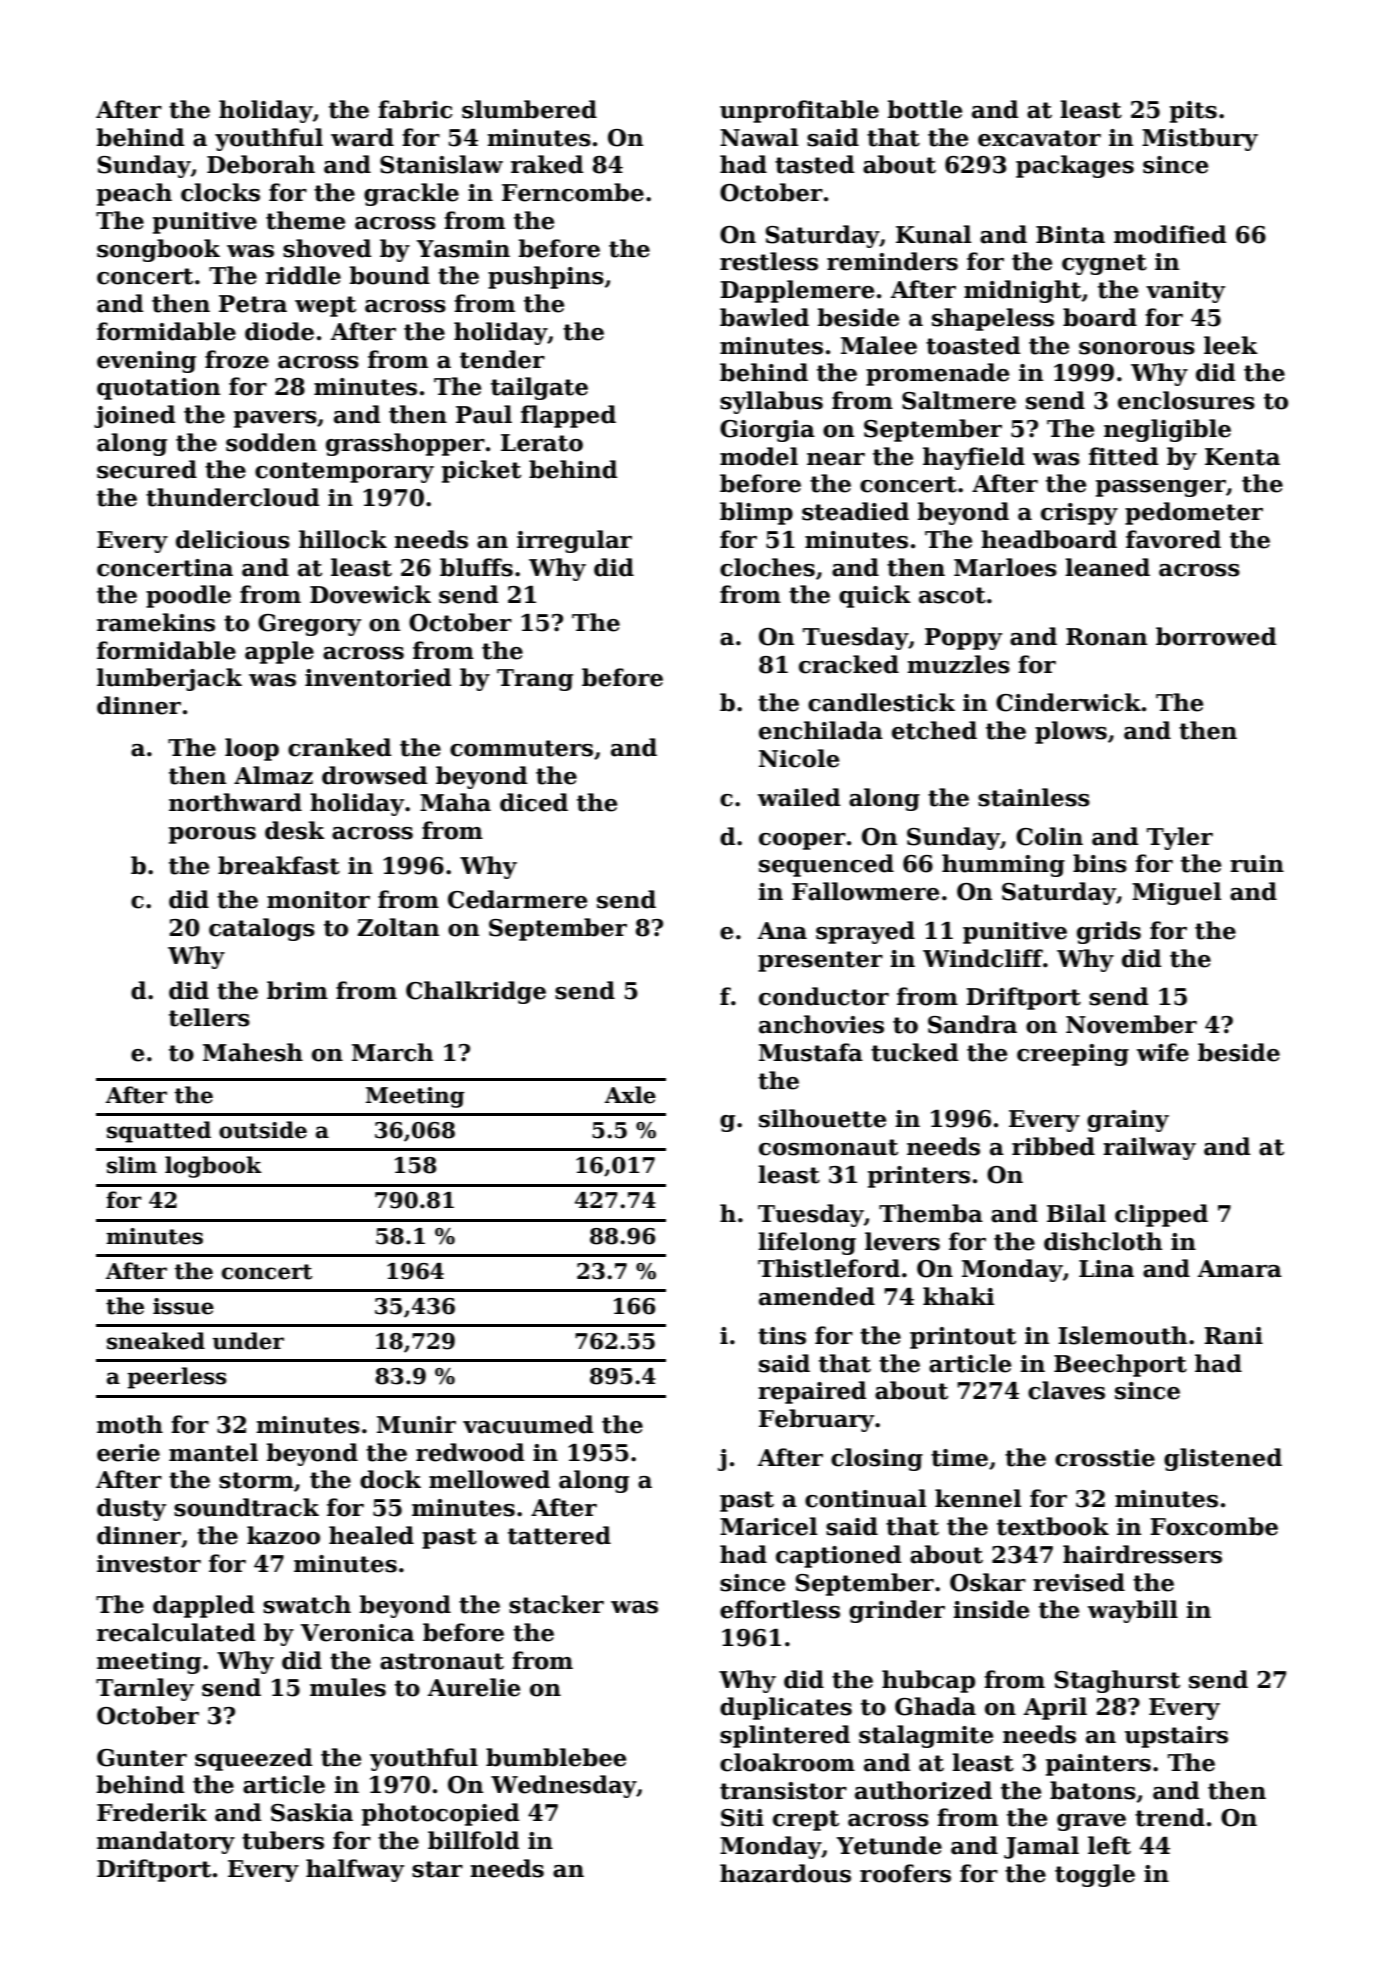 Image resolution: width=1386 pixels, height=1969 pixels. Describe the element at coordinates (780, 1609) in the document. I see `effortless` at that location.
